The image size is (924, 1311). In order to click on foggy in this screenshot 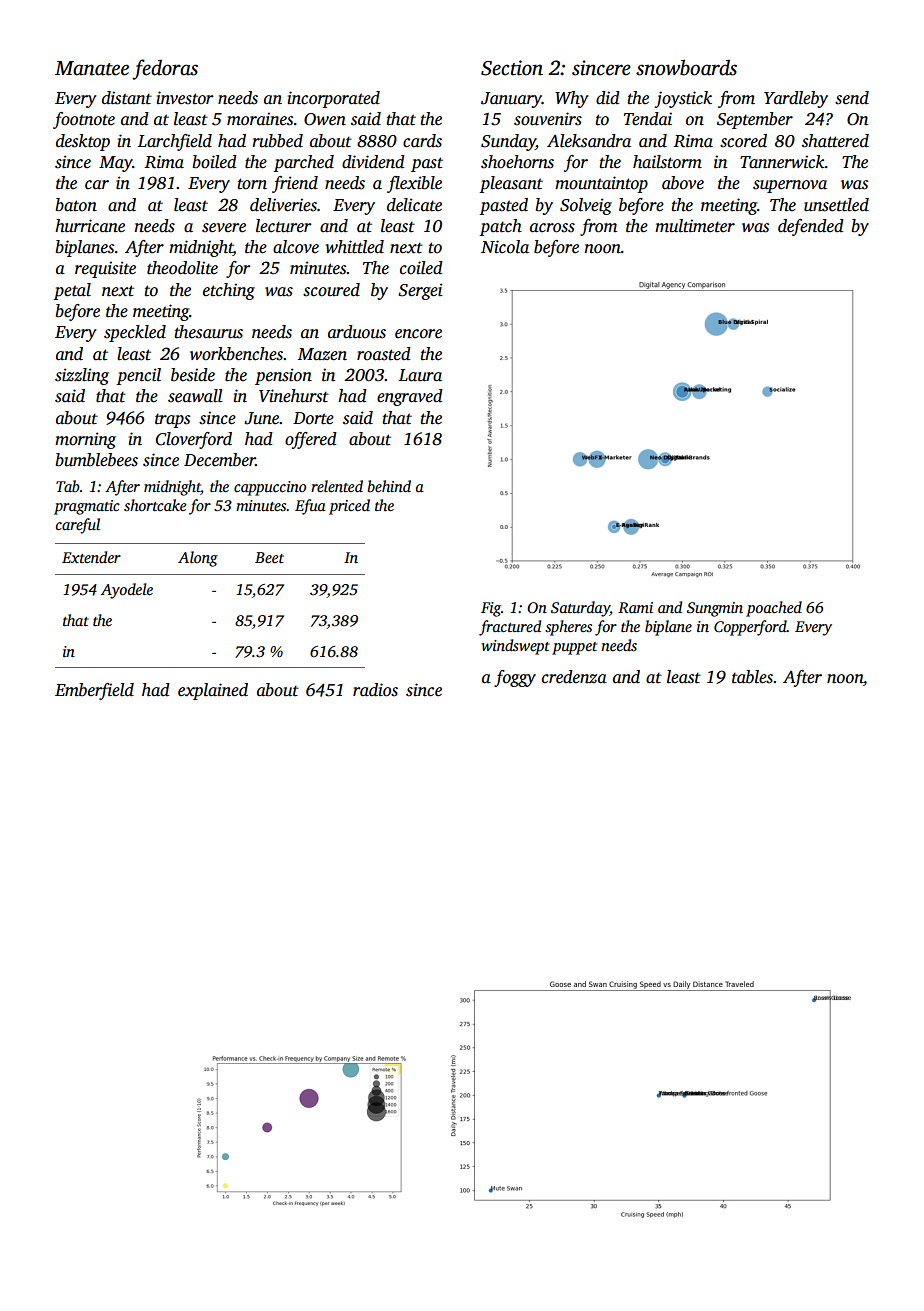, I will do `click(515, 678)`.
